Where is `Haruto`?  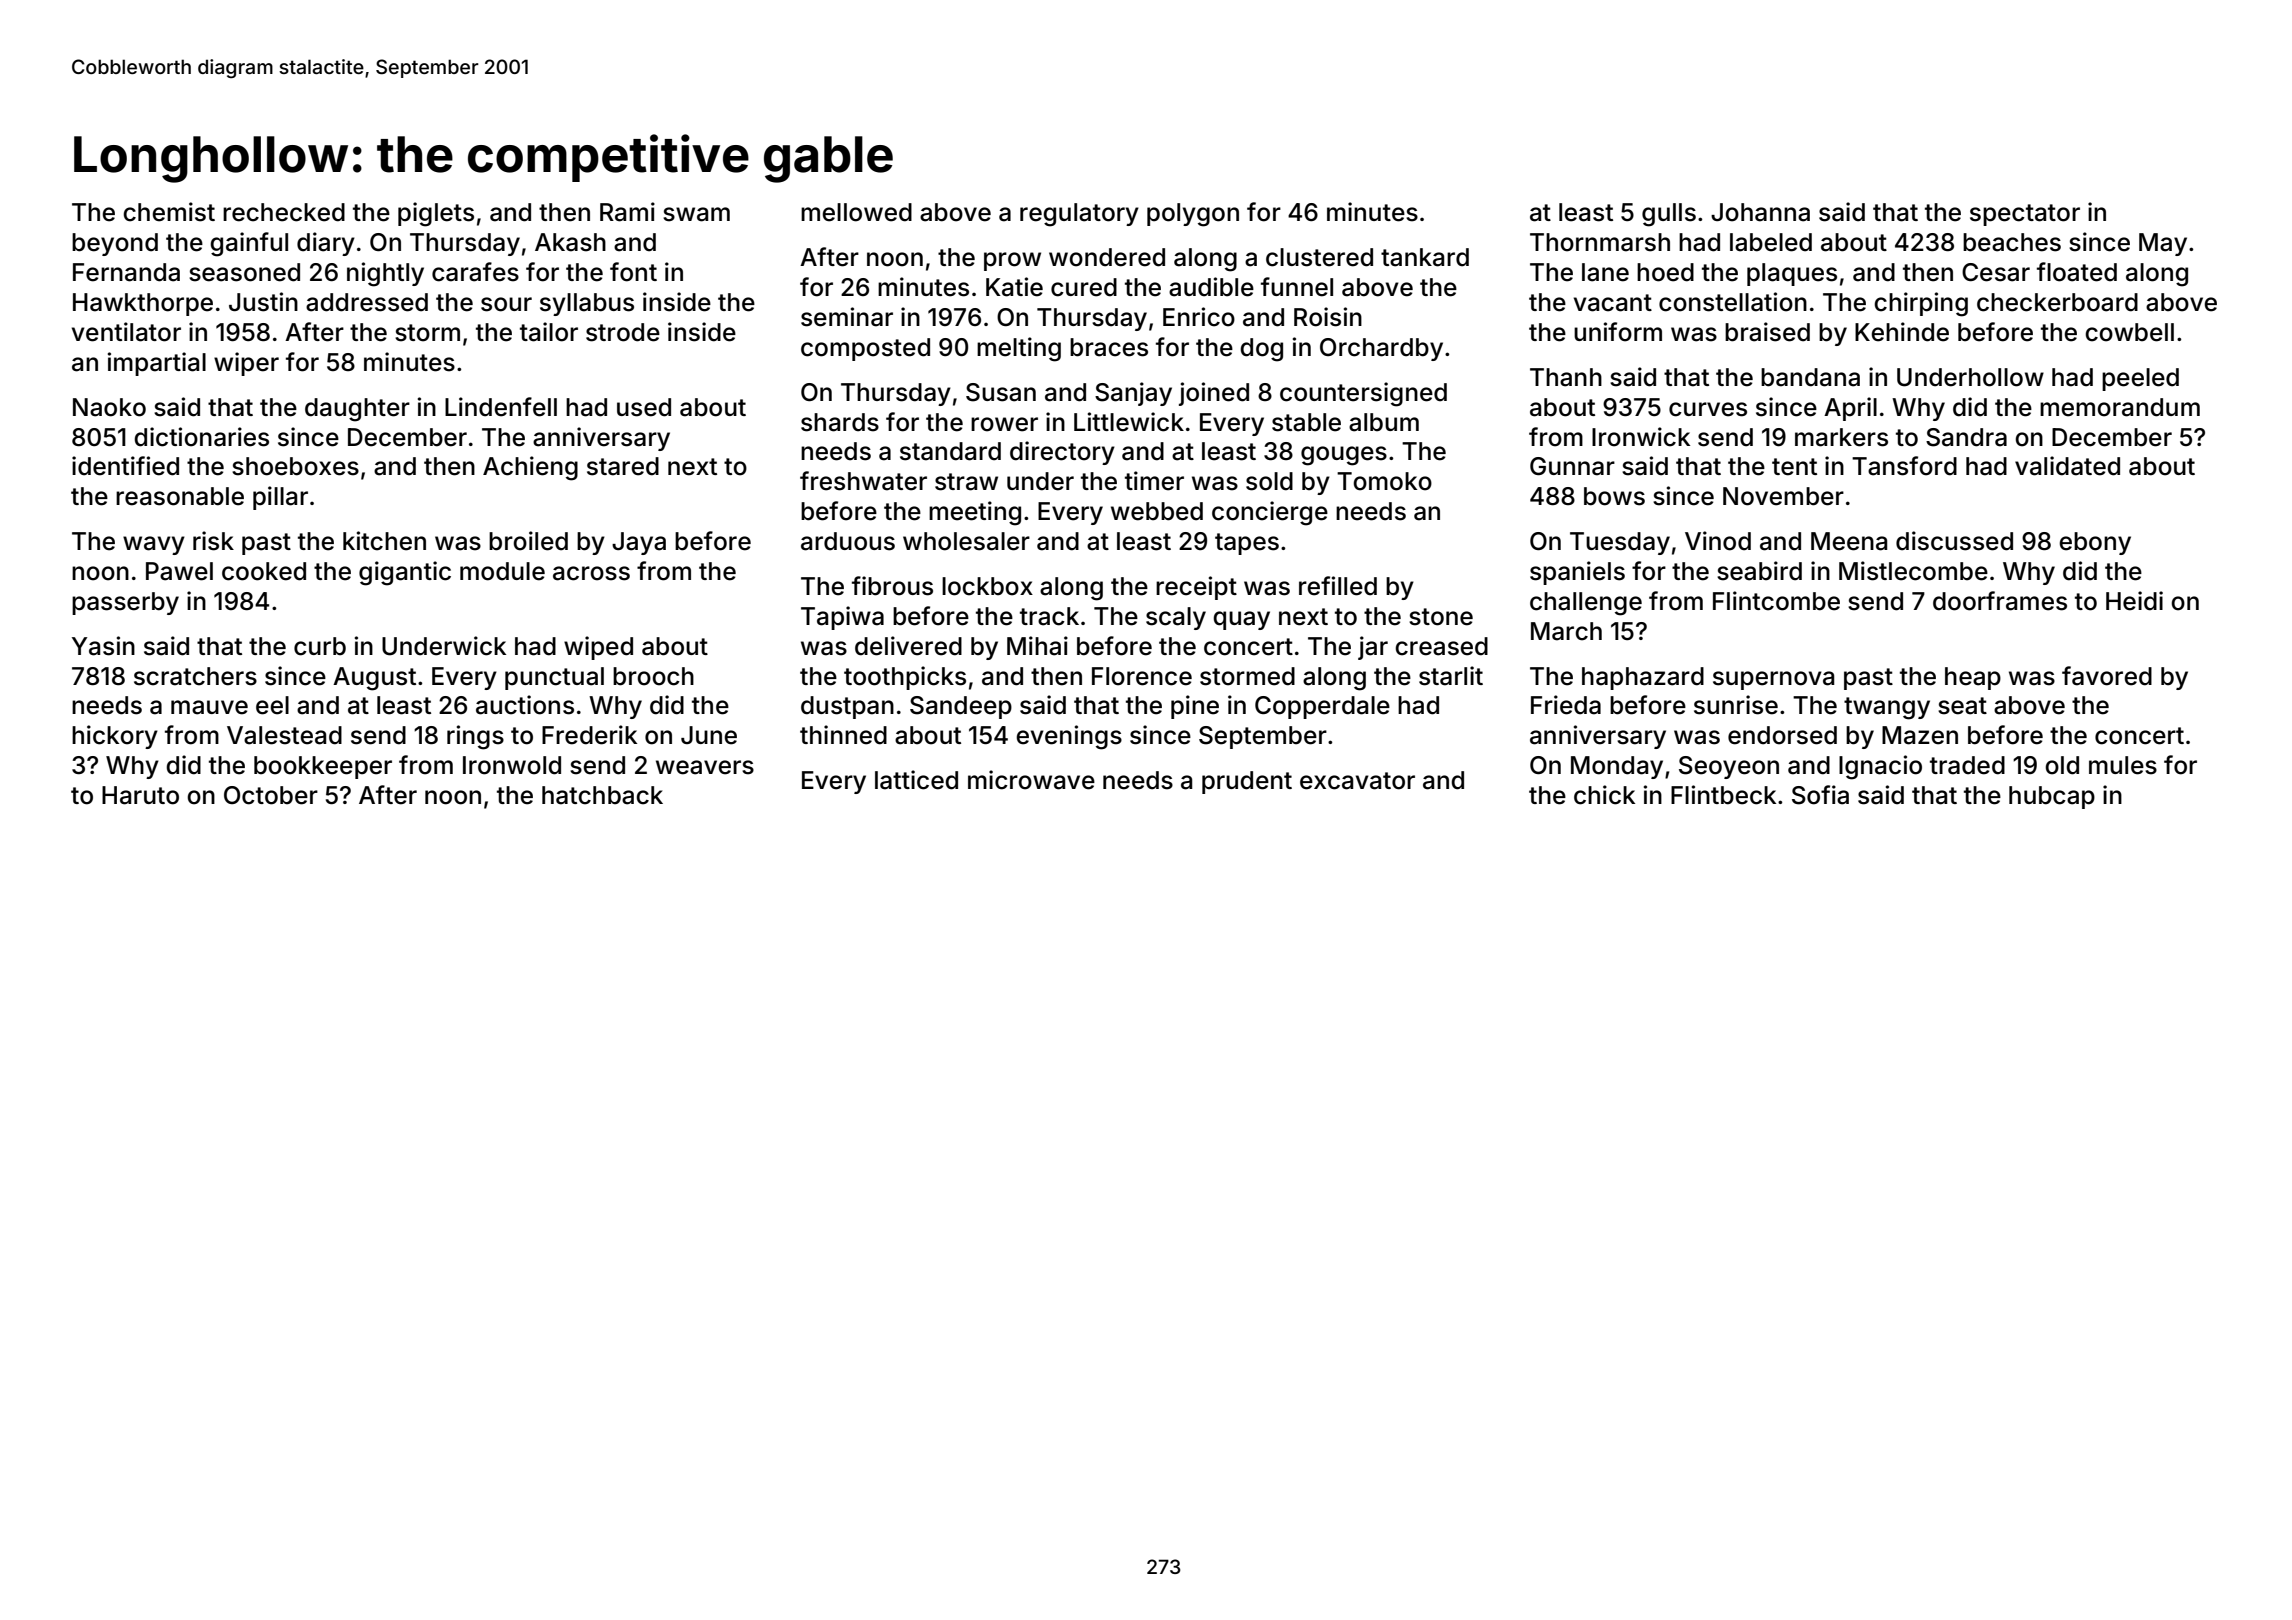
Haruto is located at coordinates (140, 795).
